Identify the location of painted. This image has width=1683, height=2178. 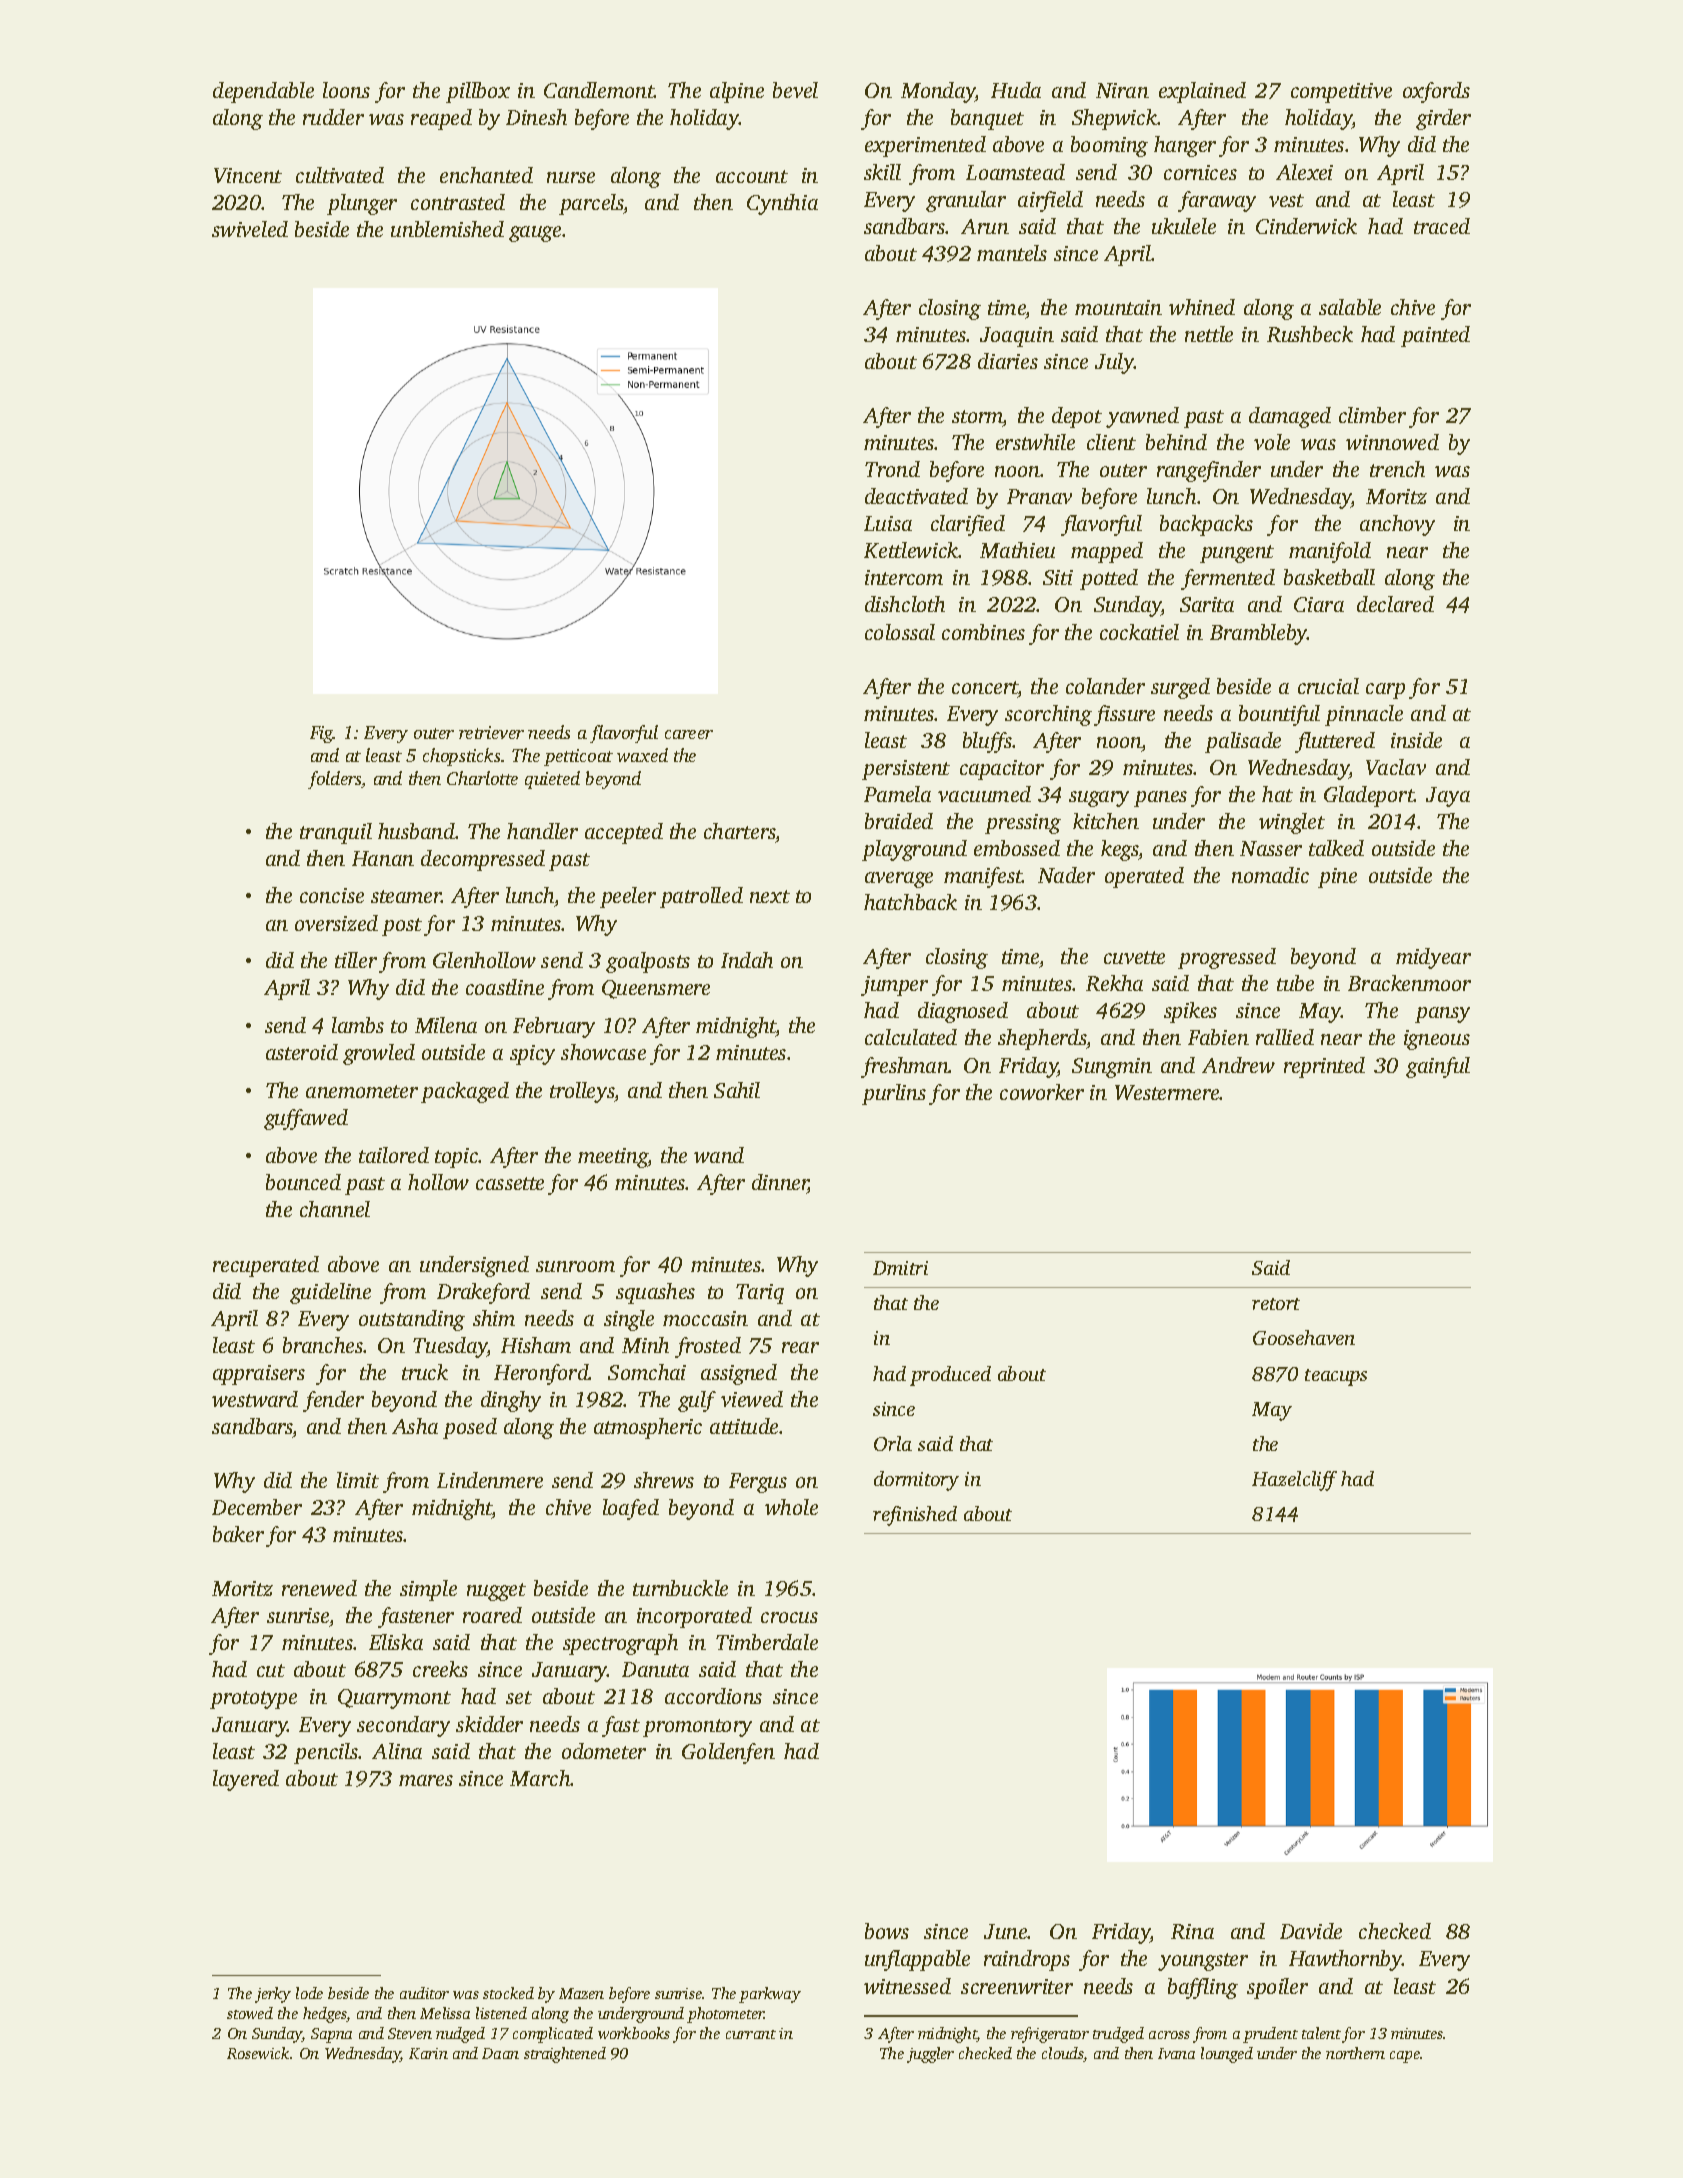
(1435, 336).
